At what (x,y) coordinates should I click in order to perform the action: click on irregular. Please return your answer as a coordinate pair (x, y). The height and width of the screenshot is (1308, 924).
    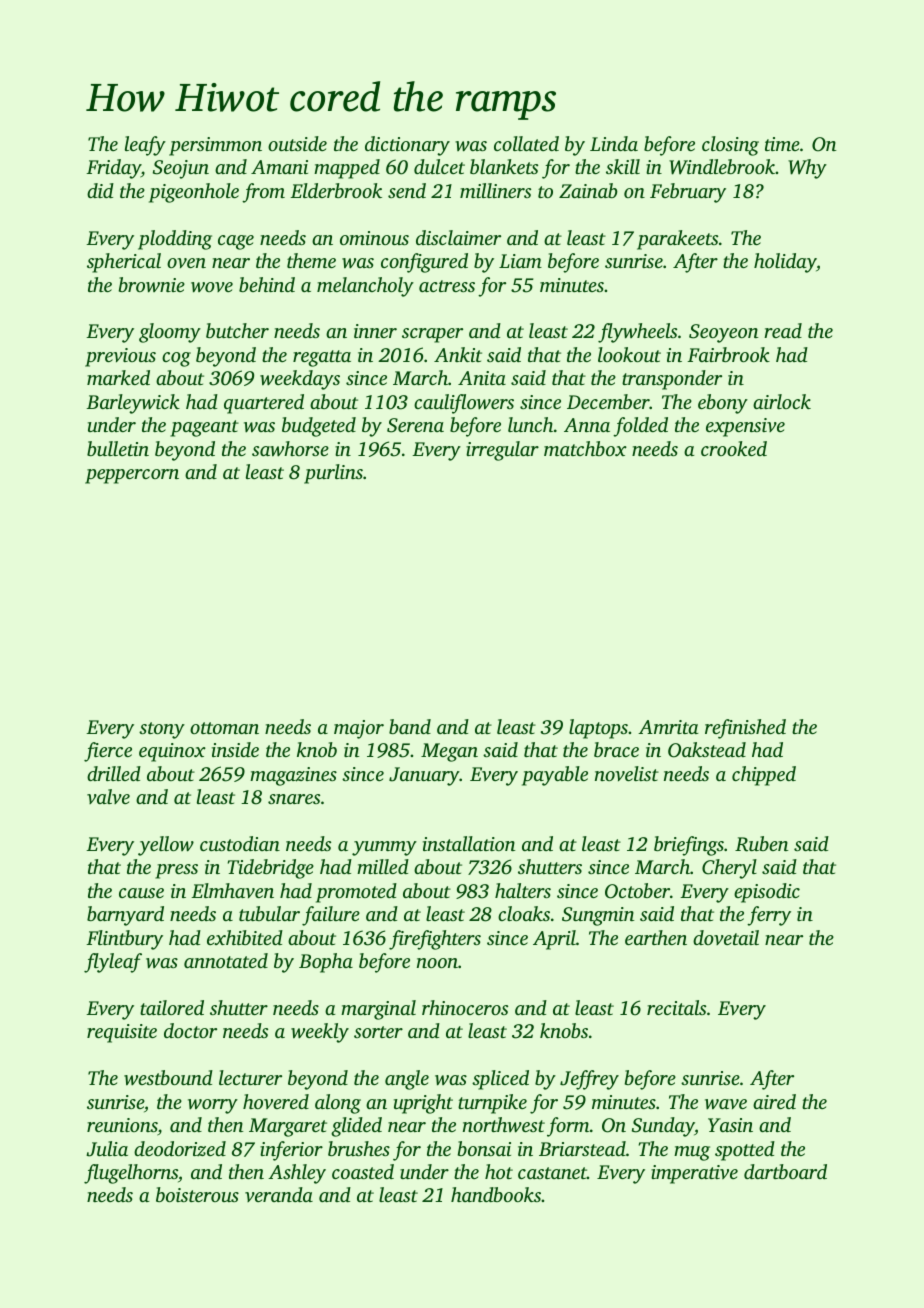
    Looking at the image, I should click on (502, 451).
